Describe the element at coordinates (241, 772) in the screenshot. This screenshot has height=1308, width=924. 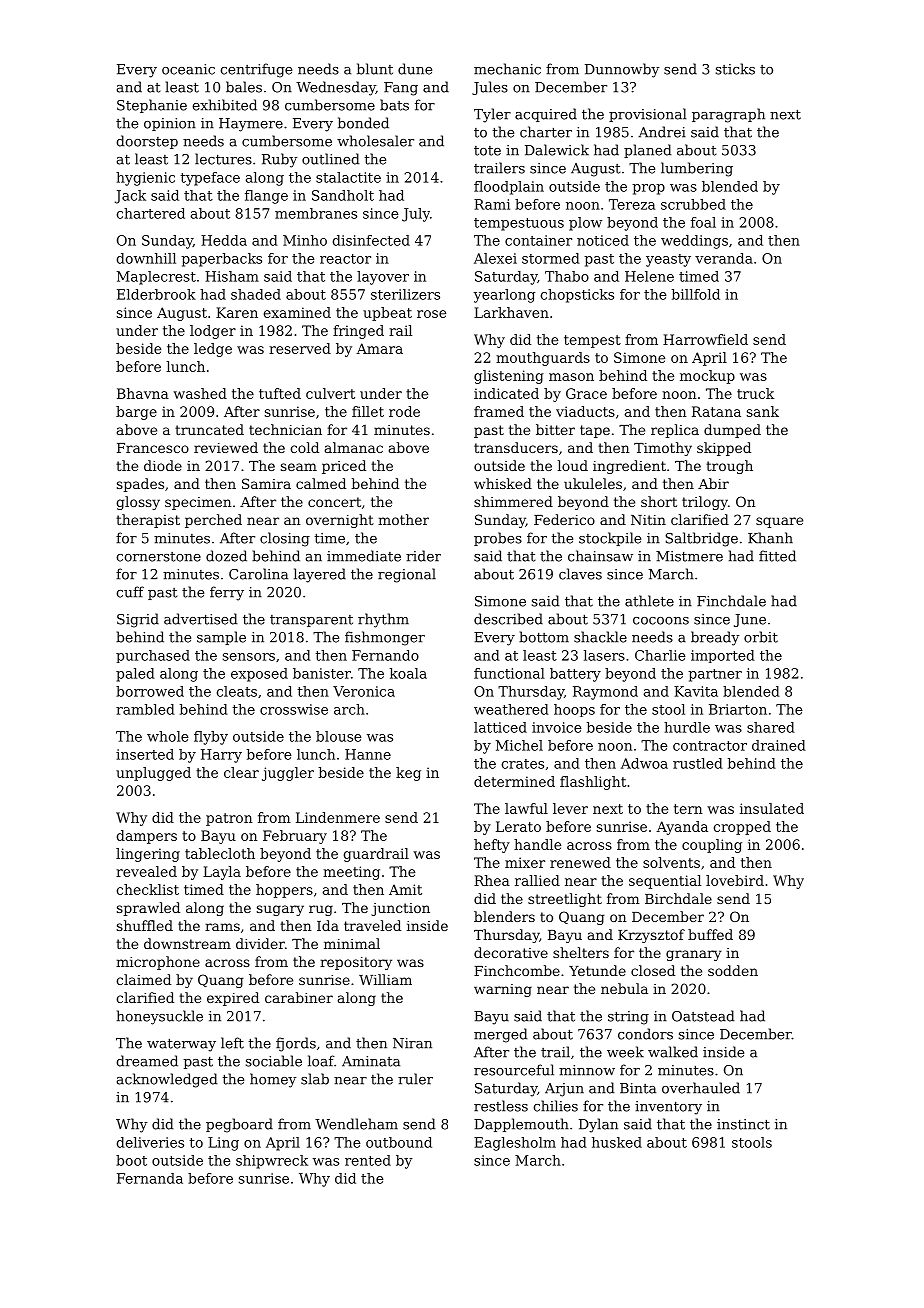
I see `clear` at that location.
